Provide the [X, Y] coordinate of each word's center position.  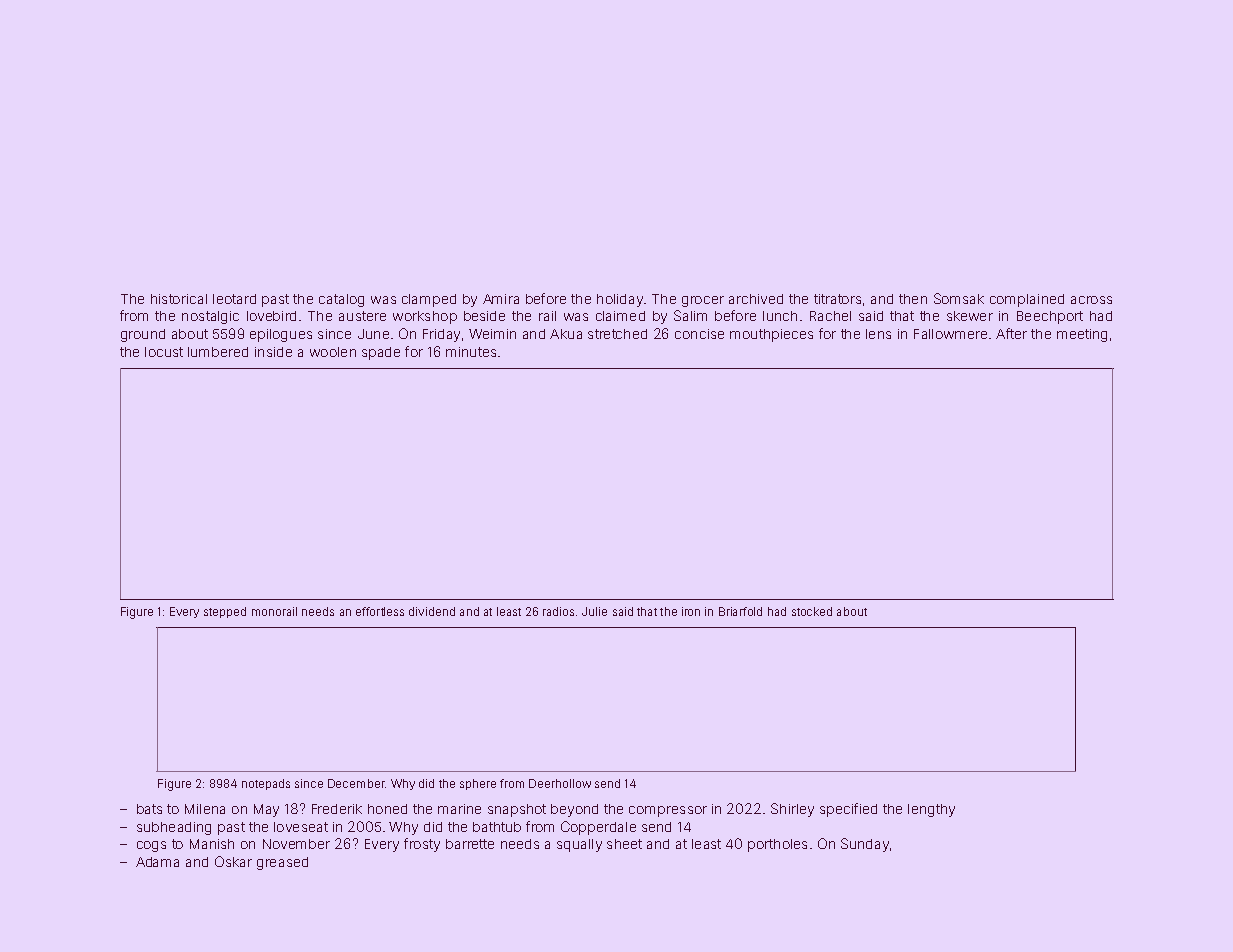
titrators [837, 299]
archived [756, 299]
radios [558, 611]
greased [282, 863]
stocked [812, 611]
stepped [225, 612]
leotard [234, 299]
